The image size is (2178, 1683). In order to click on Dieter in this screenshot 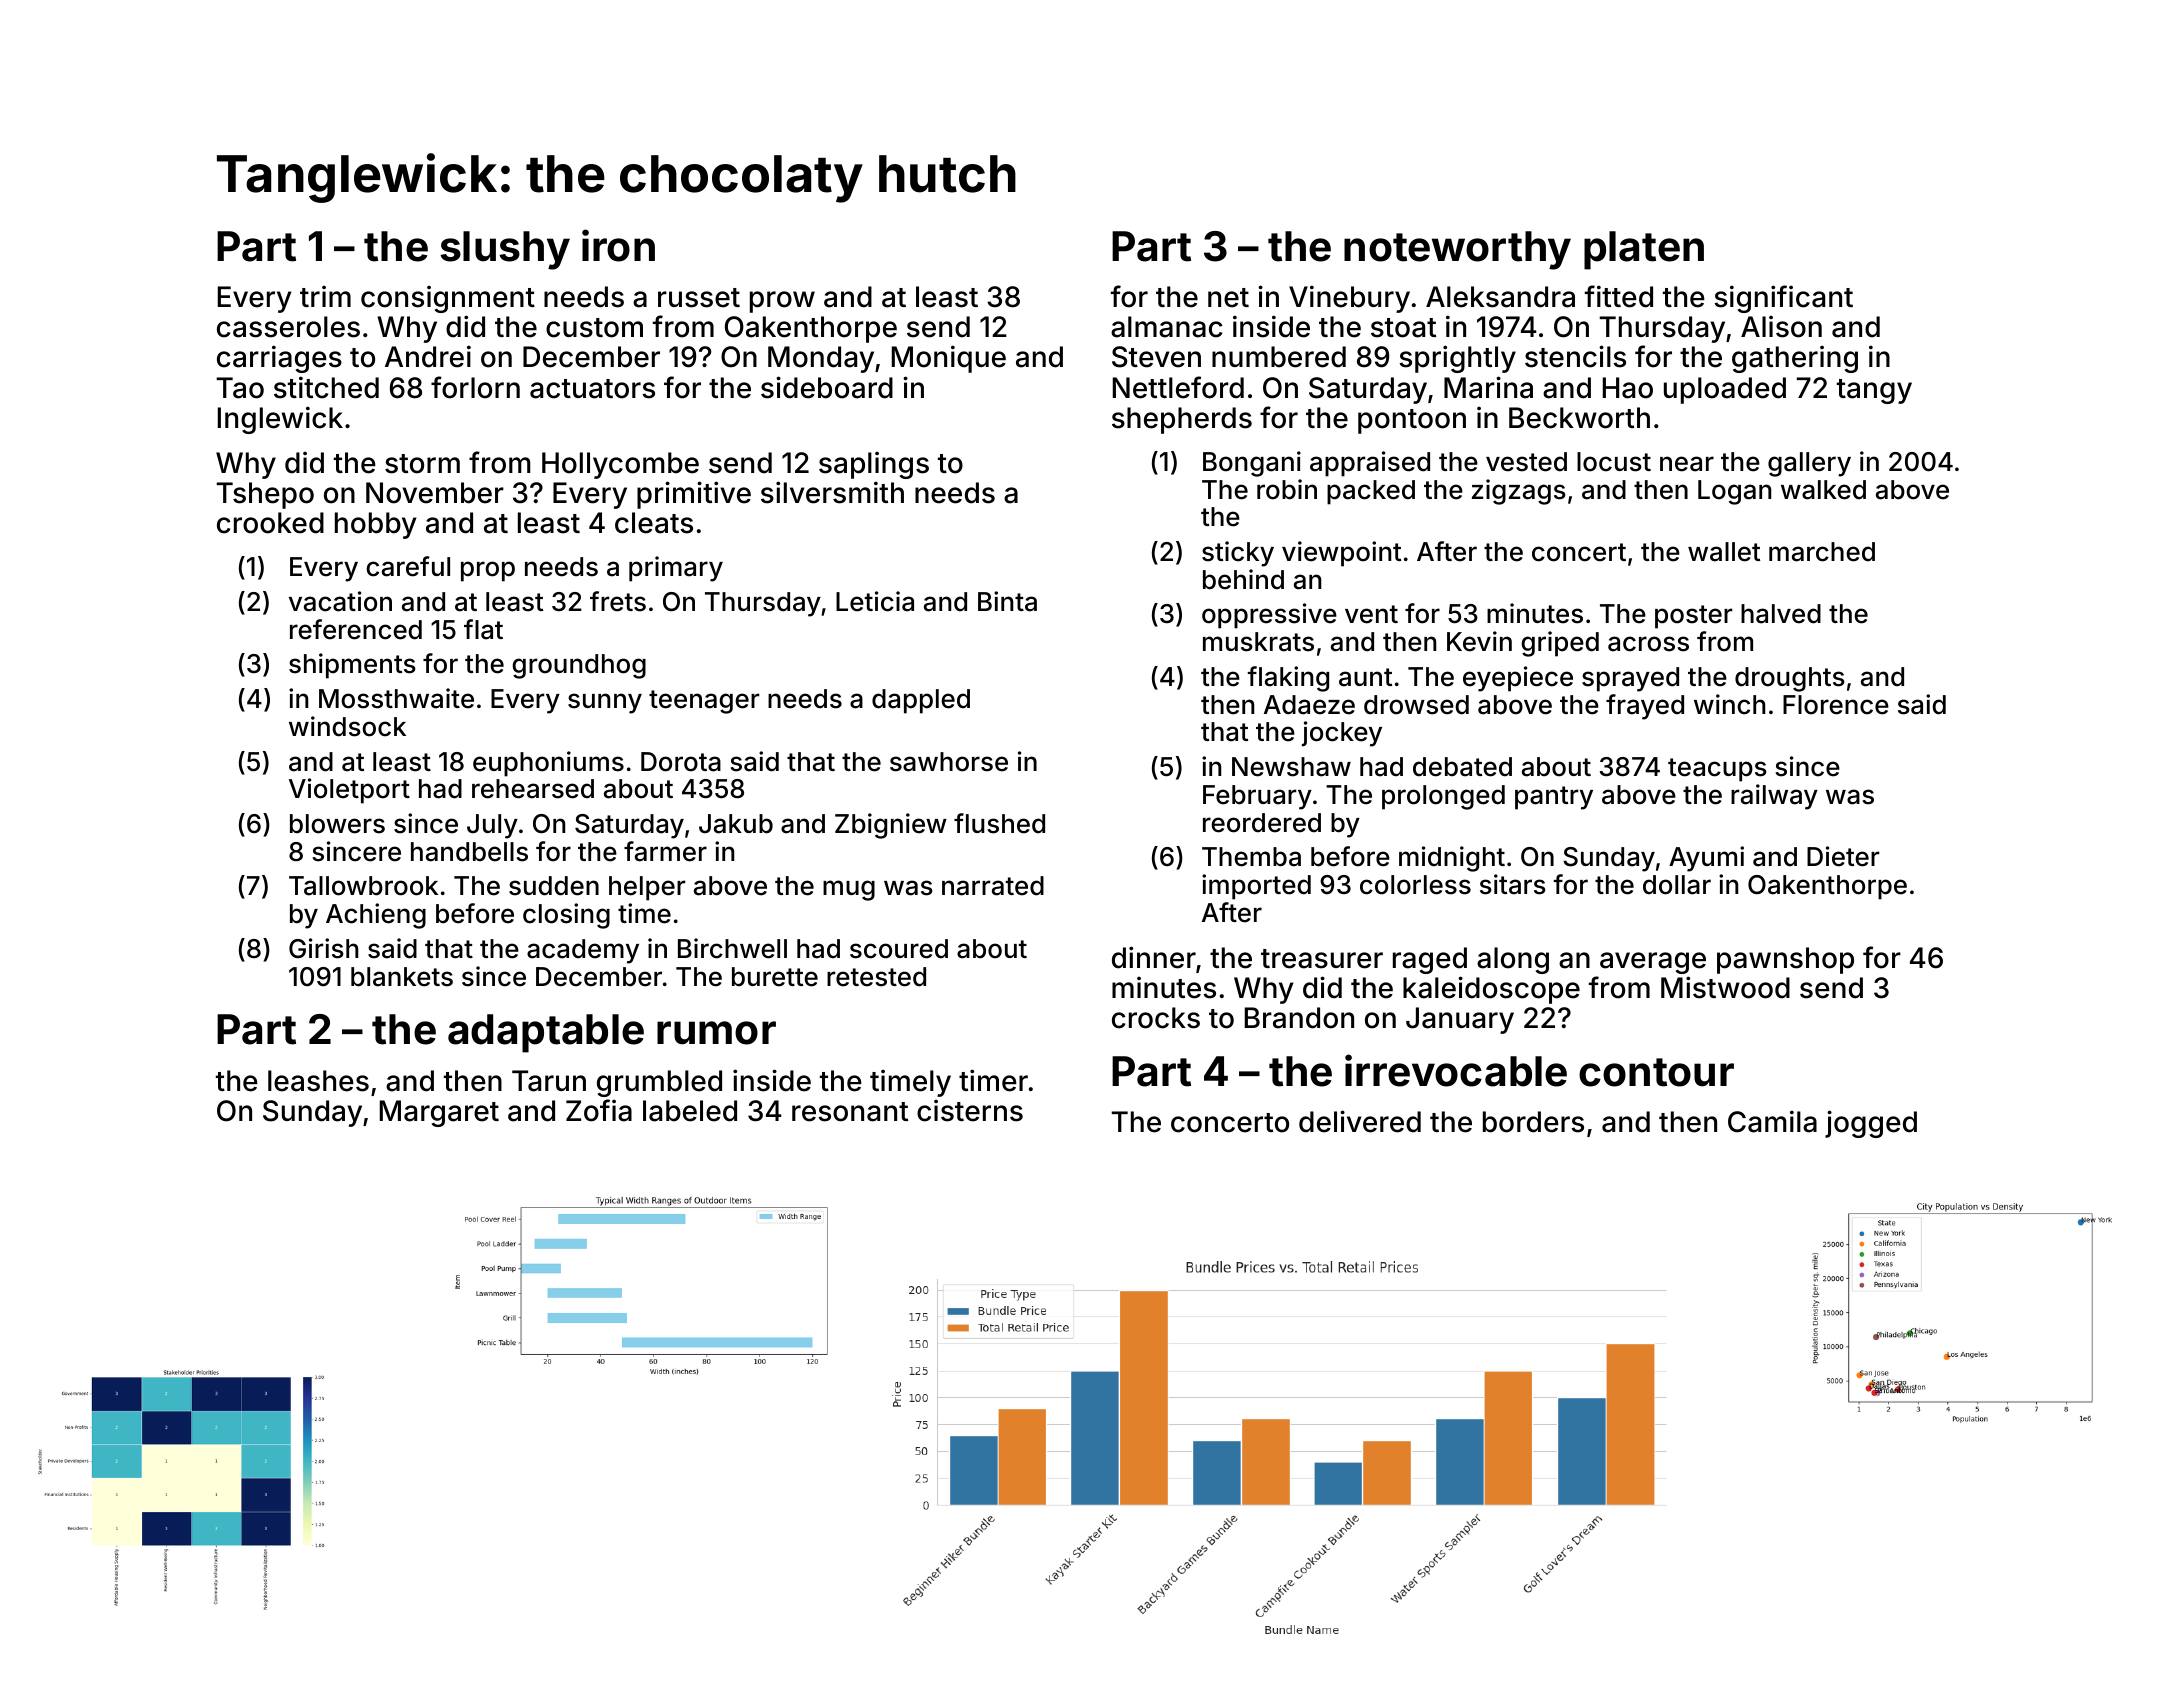, I will do `click(1843, 856)`.
